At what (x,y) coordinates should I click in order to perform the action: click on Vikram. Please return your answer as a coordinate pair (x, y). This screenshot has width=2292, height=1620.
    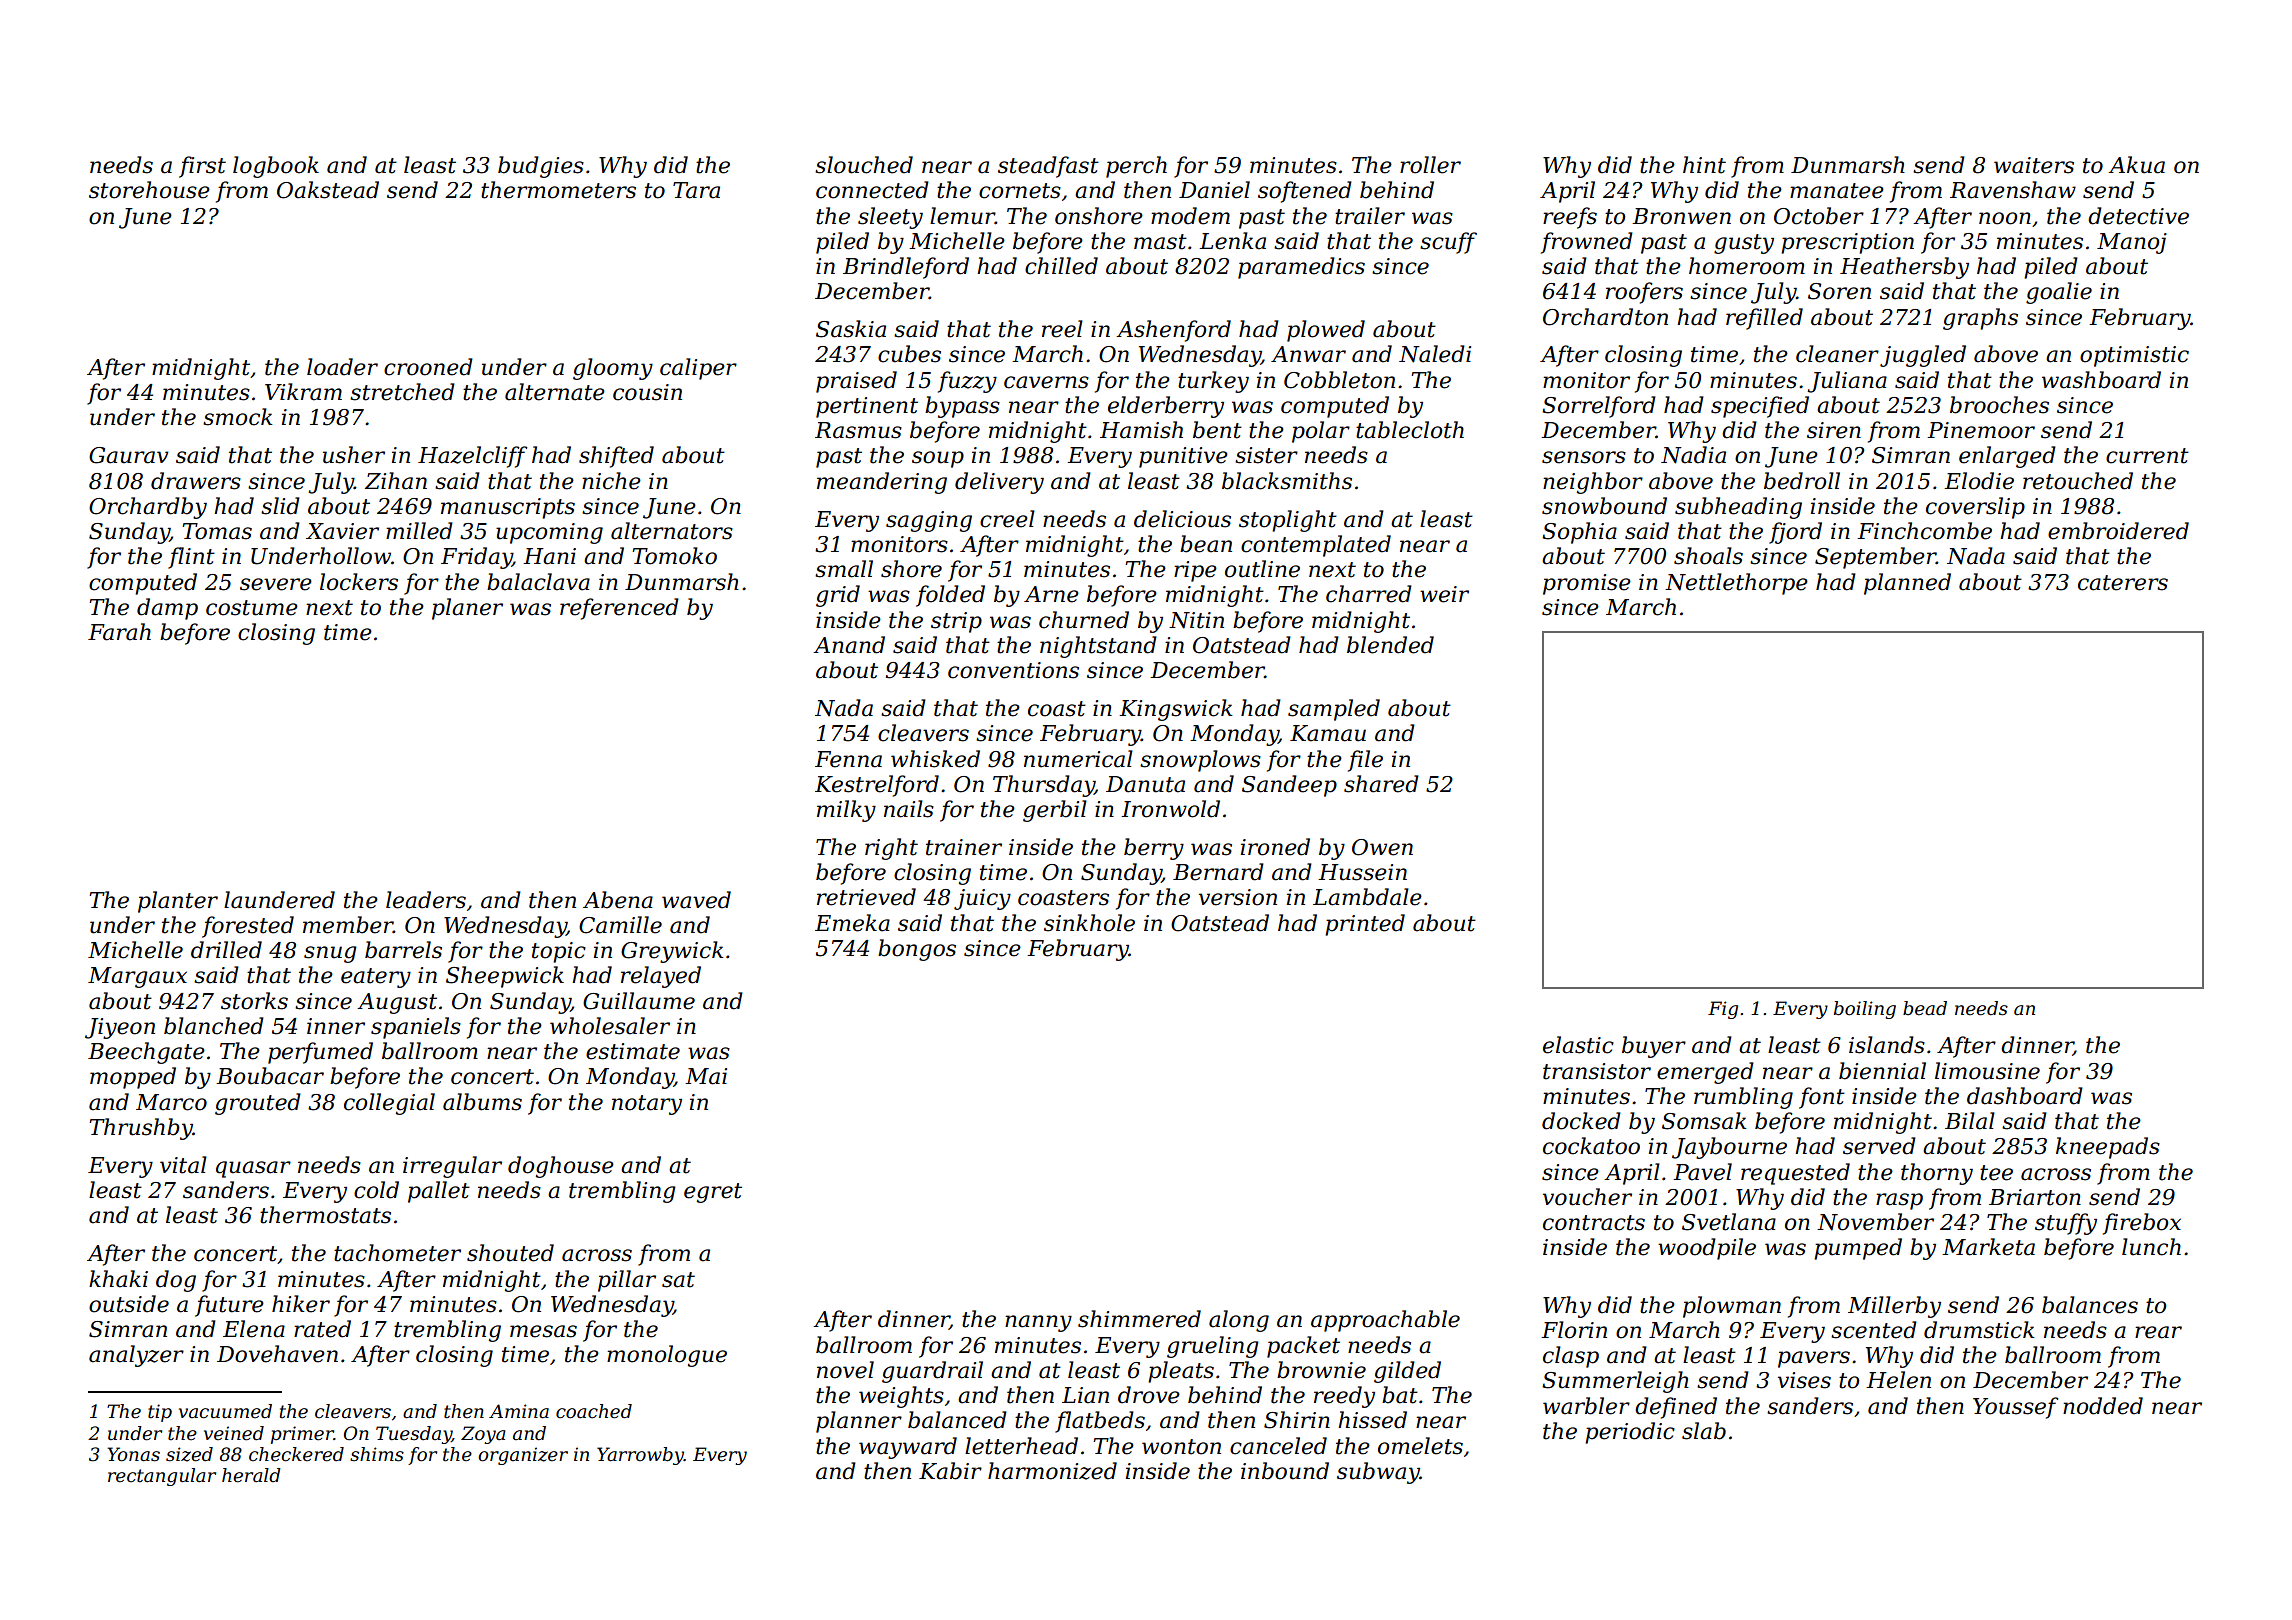
    Looking at the image, I should click on (303, 392).
